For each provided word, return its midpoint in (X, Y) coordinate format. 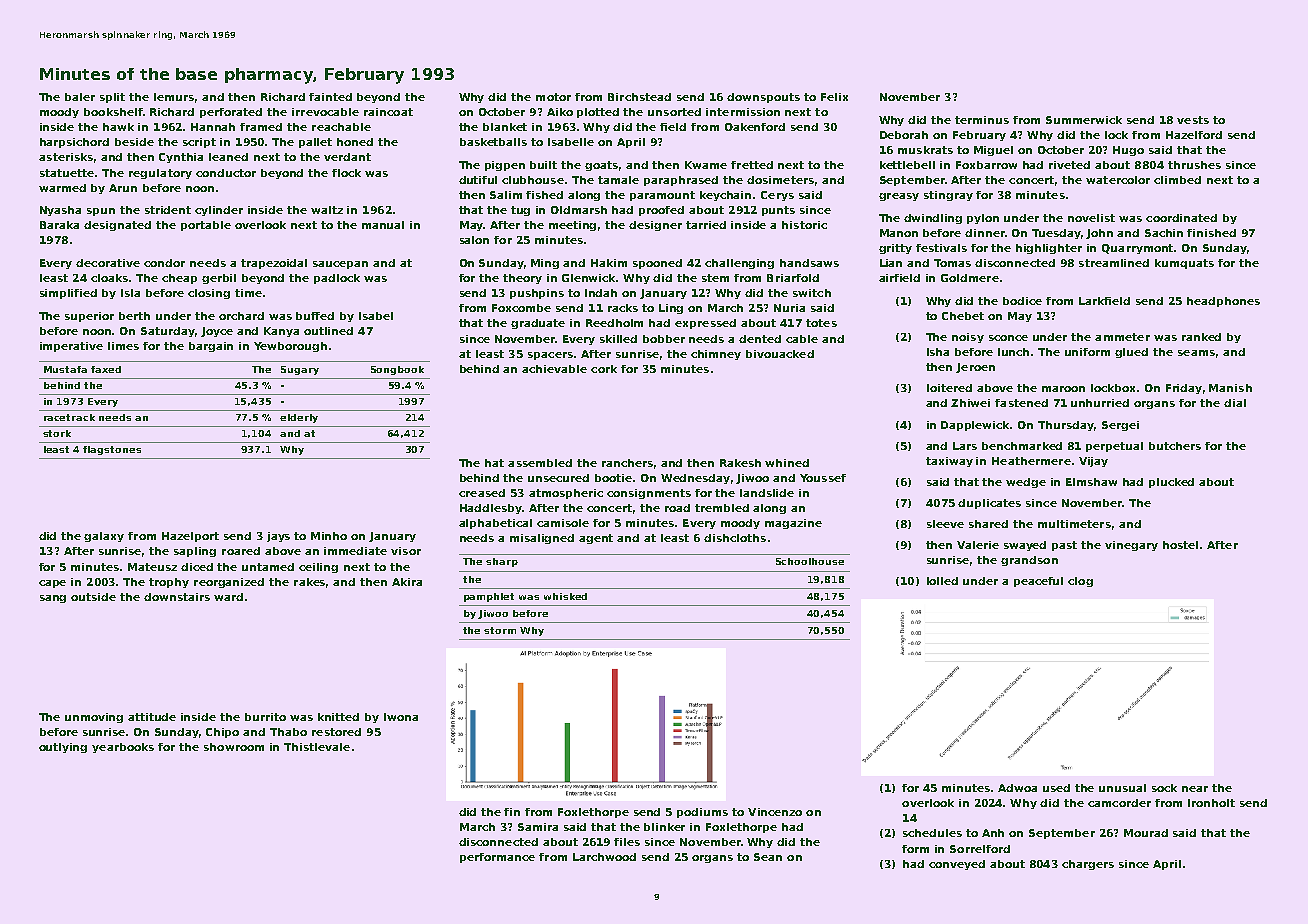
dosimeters (780, 180)
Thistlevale (317, 747)
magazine (793, 524)
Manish (1230, 388)
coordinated (1181, 218)
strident (168, 210)
